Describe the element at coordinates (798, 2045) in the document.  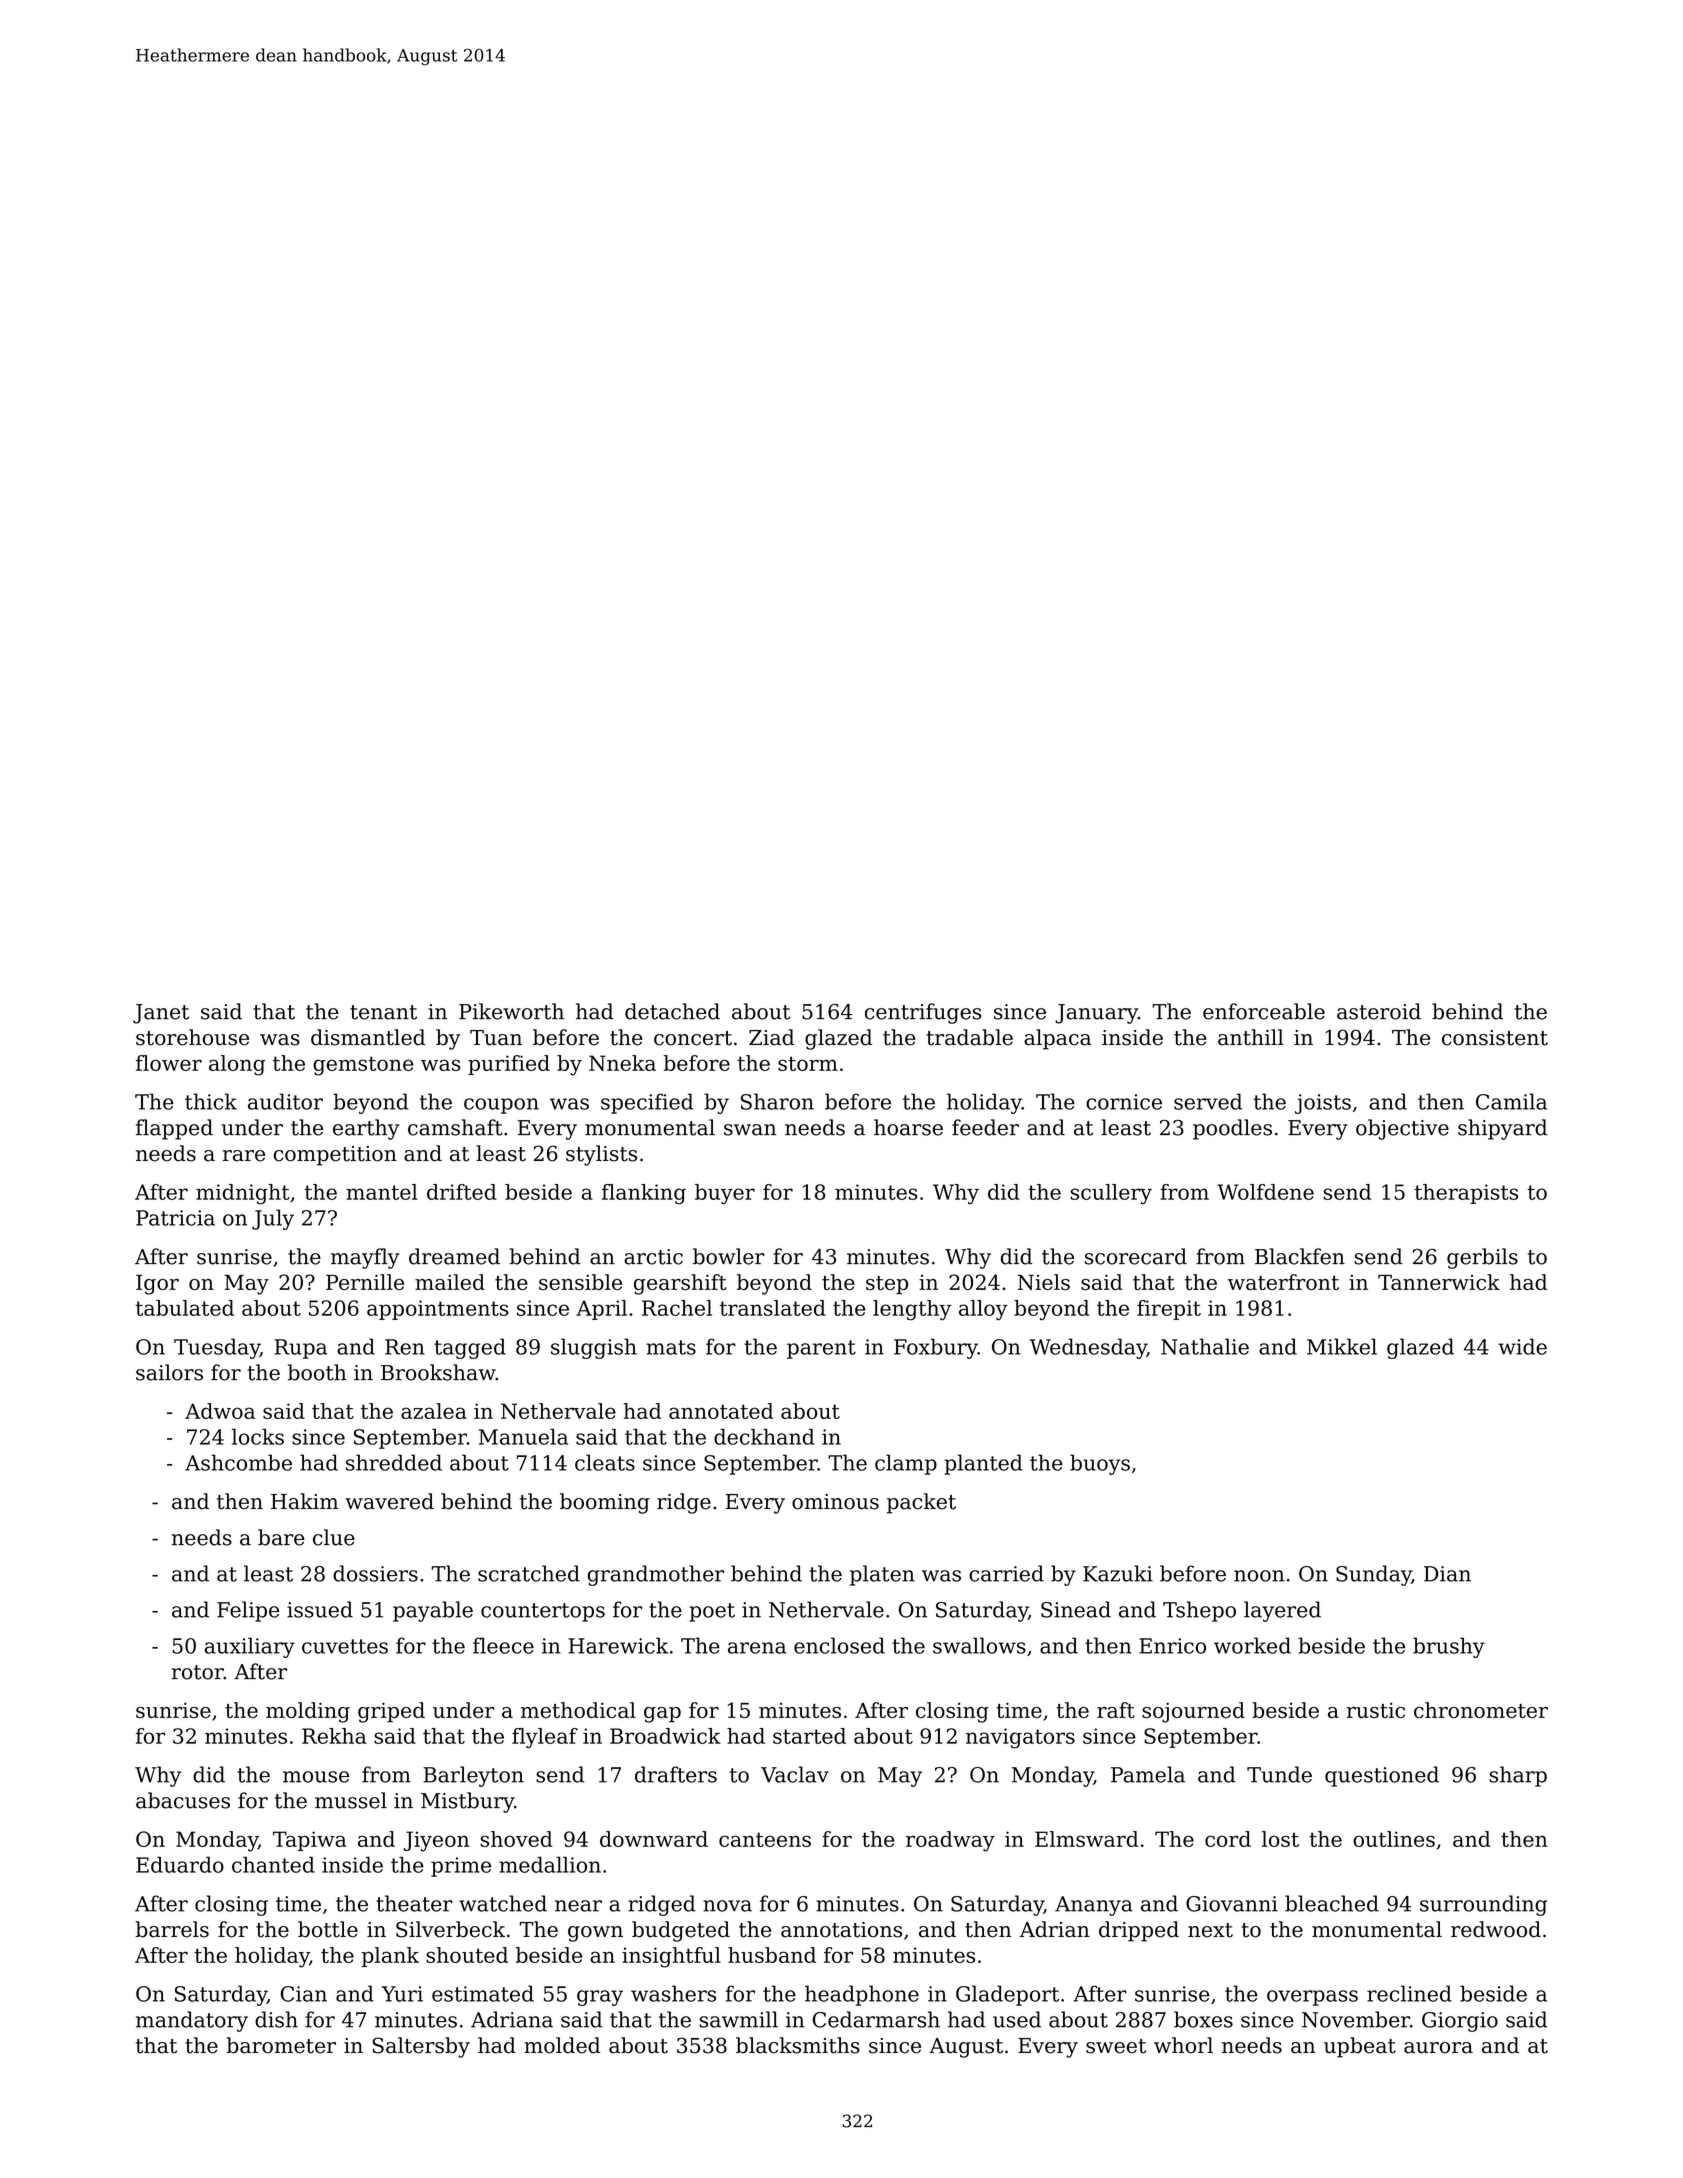
I see `blacksmiths` at that location.
